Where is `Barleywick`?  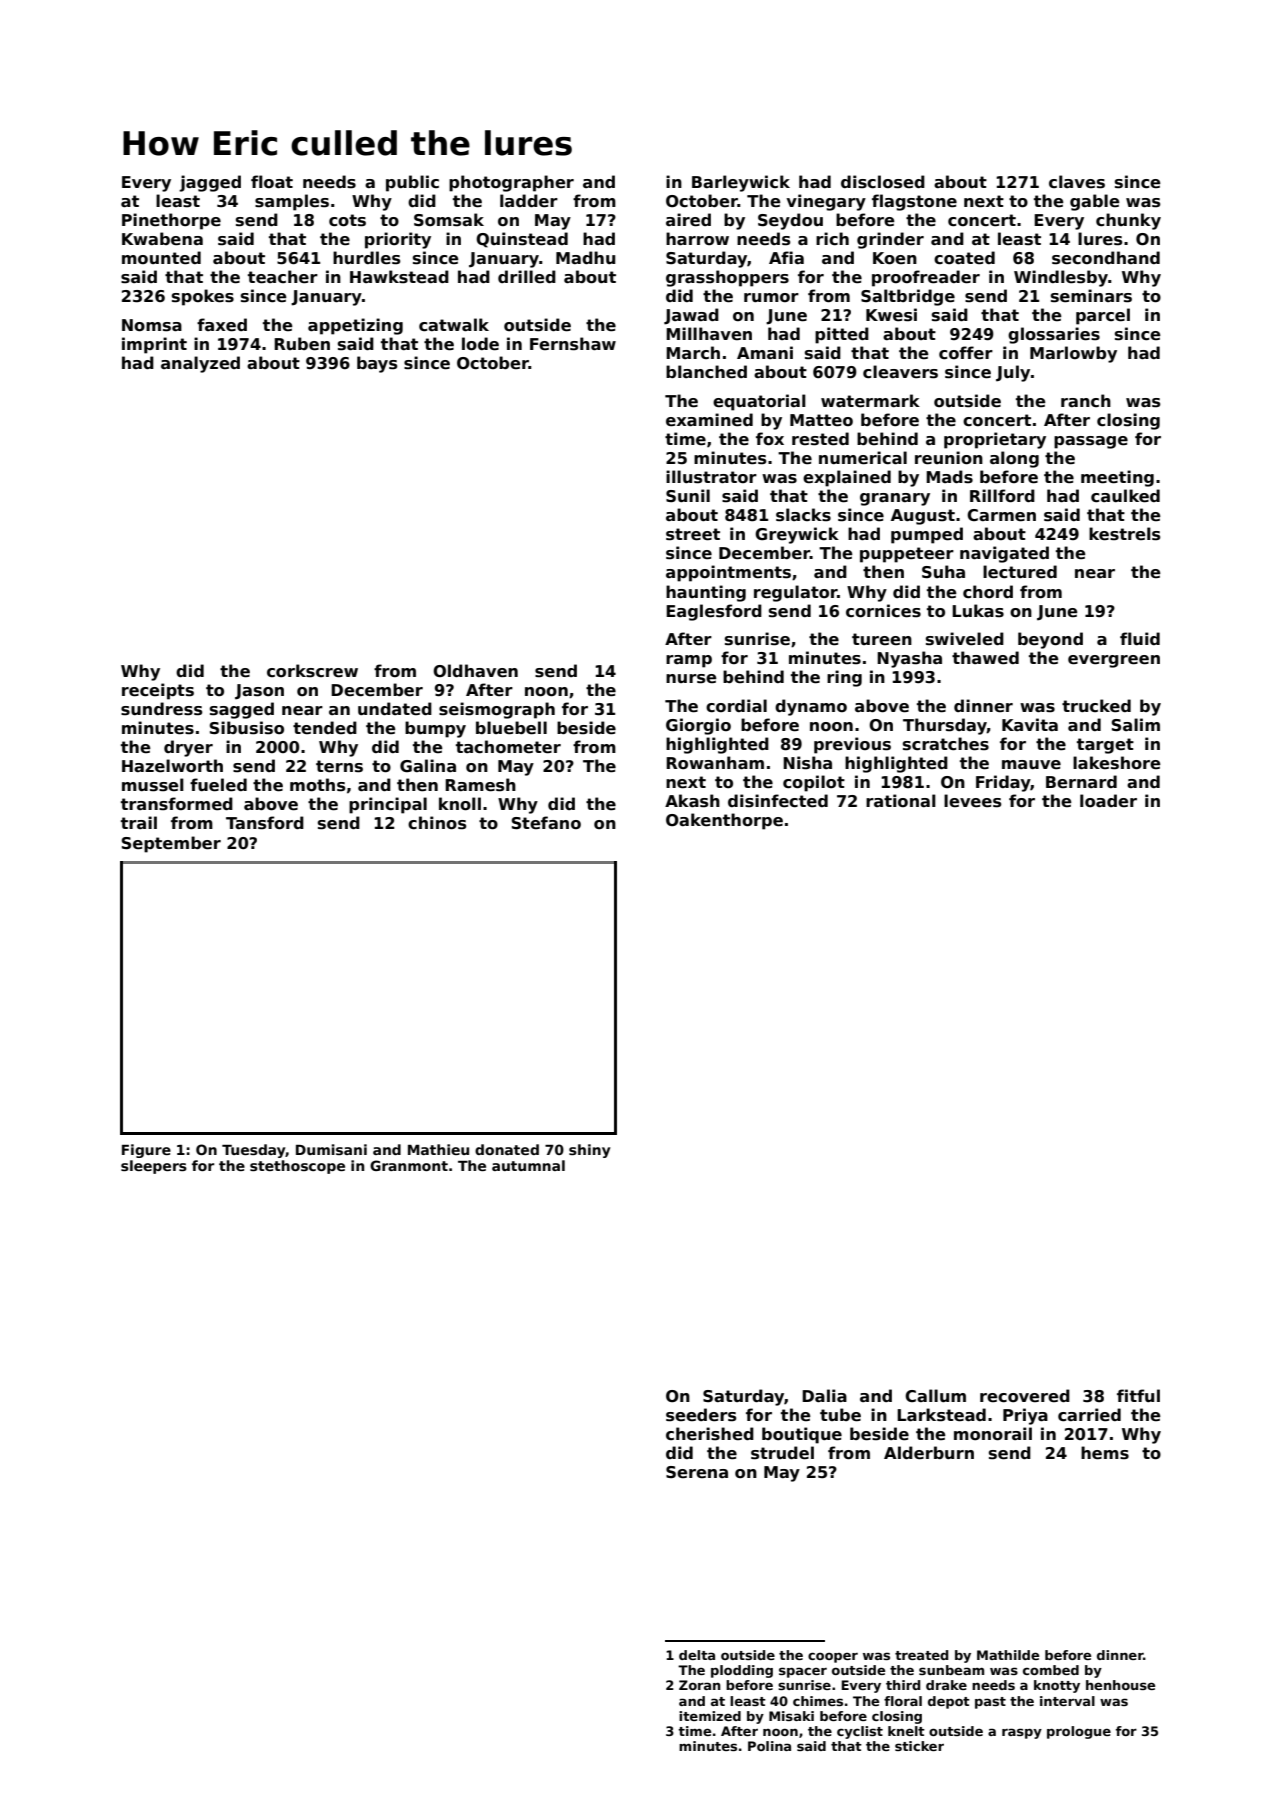
Barleywick is located at coordinates (741, 183).
